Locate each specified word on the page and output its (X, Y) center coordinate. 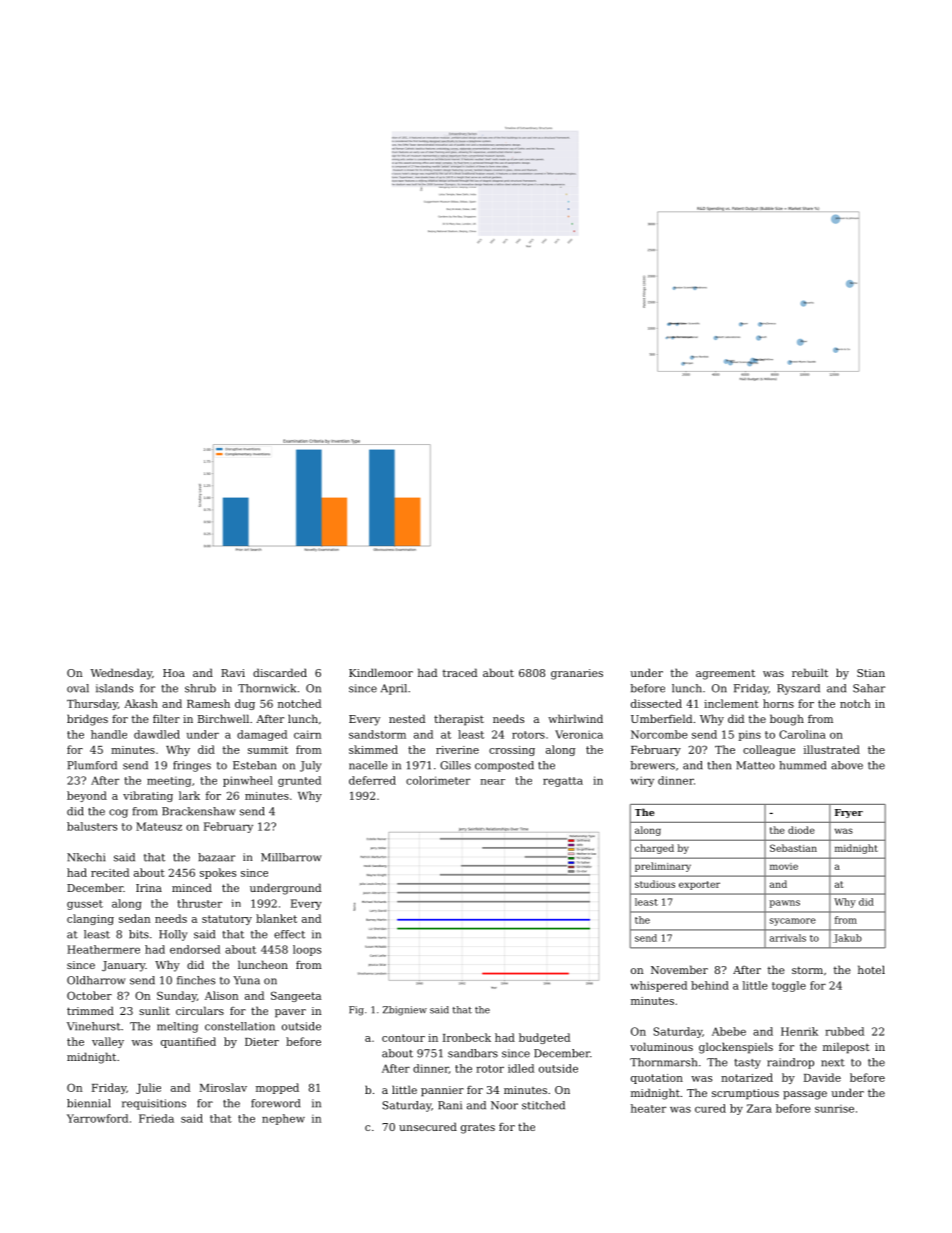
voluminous (661, 1046)
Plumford (92, 765)
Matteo (755, 765)
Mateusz (159, 826)
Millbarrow (291, 857)
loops (307, 950)
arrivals (788, 938)
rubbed (844, 1031)
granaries (577, 674)
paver (290, 1013)
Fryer (849, 813)
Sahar (869, 688)
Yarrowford (97, 1118)
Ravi (233, 673)
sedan (135, 918)
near (492, 782)
